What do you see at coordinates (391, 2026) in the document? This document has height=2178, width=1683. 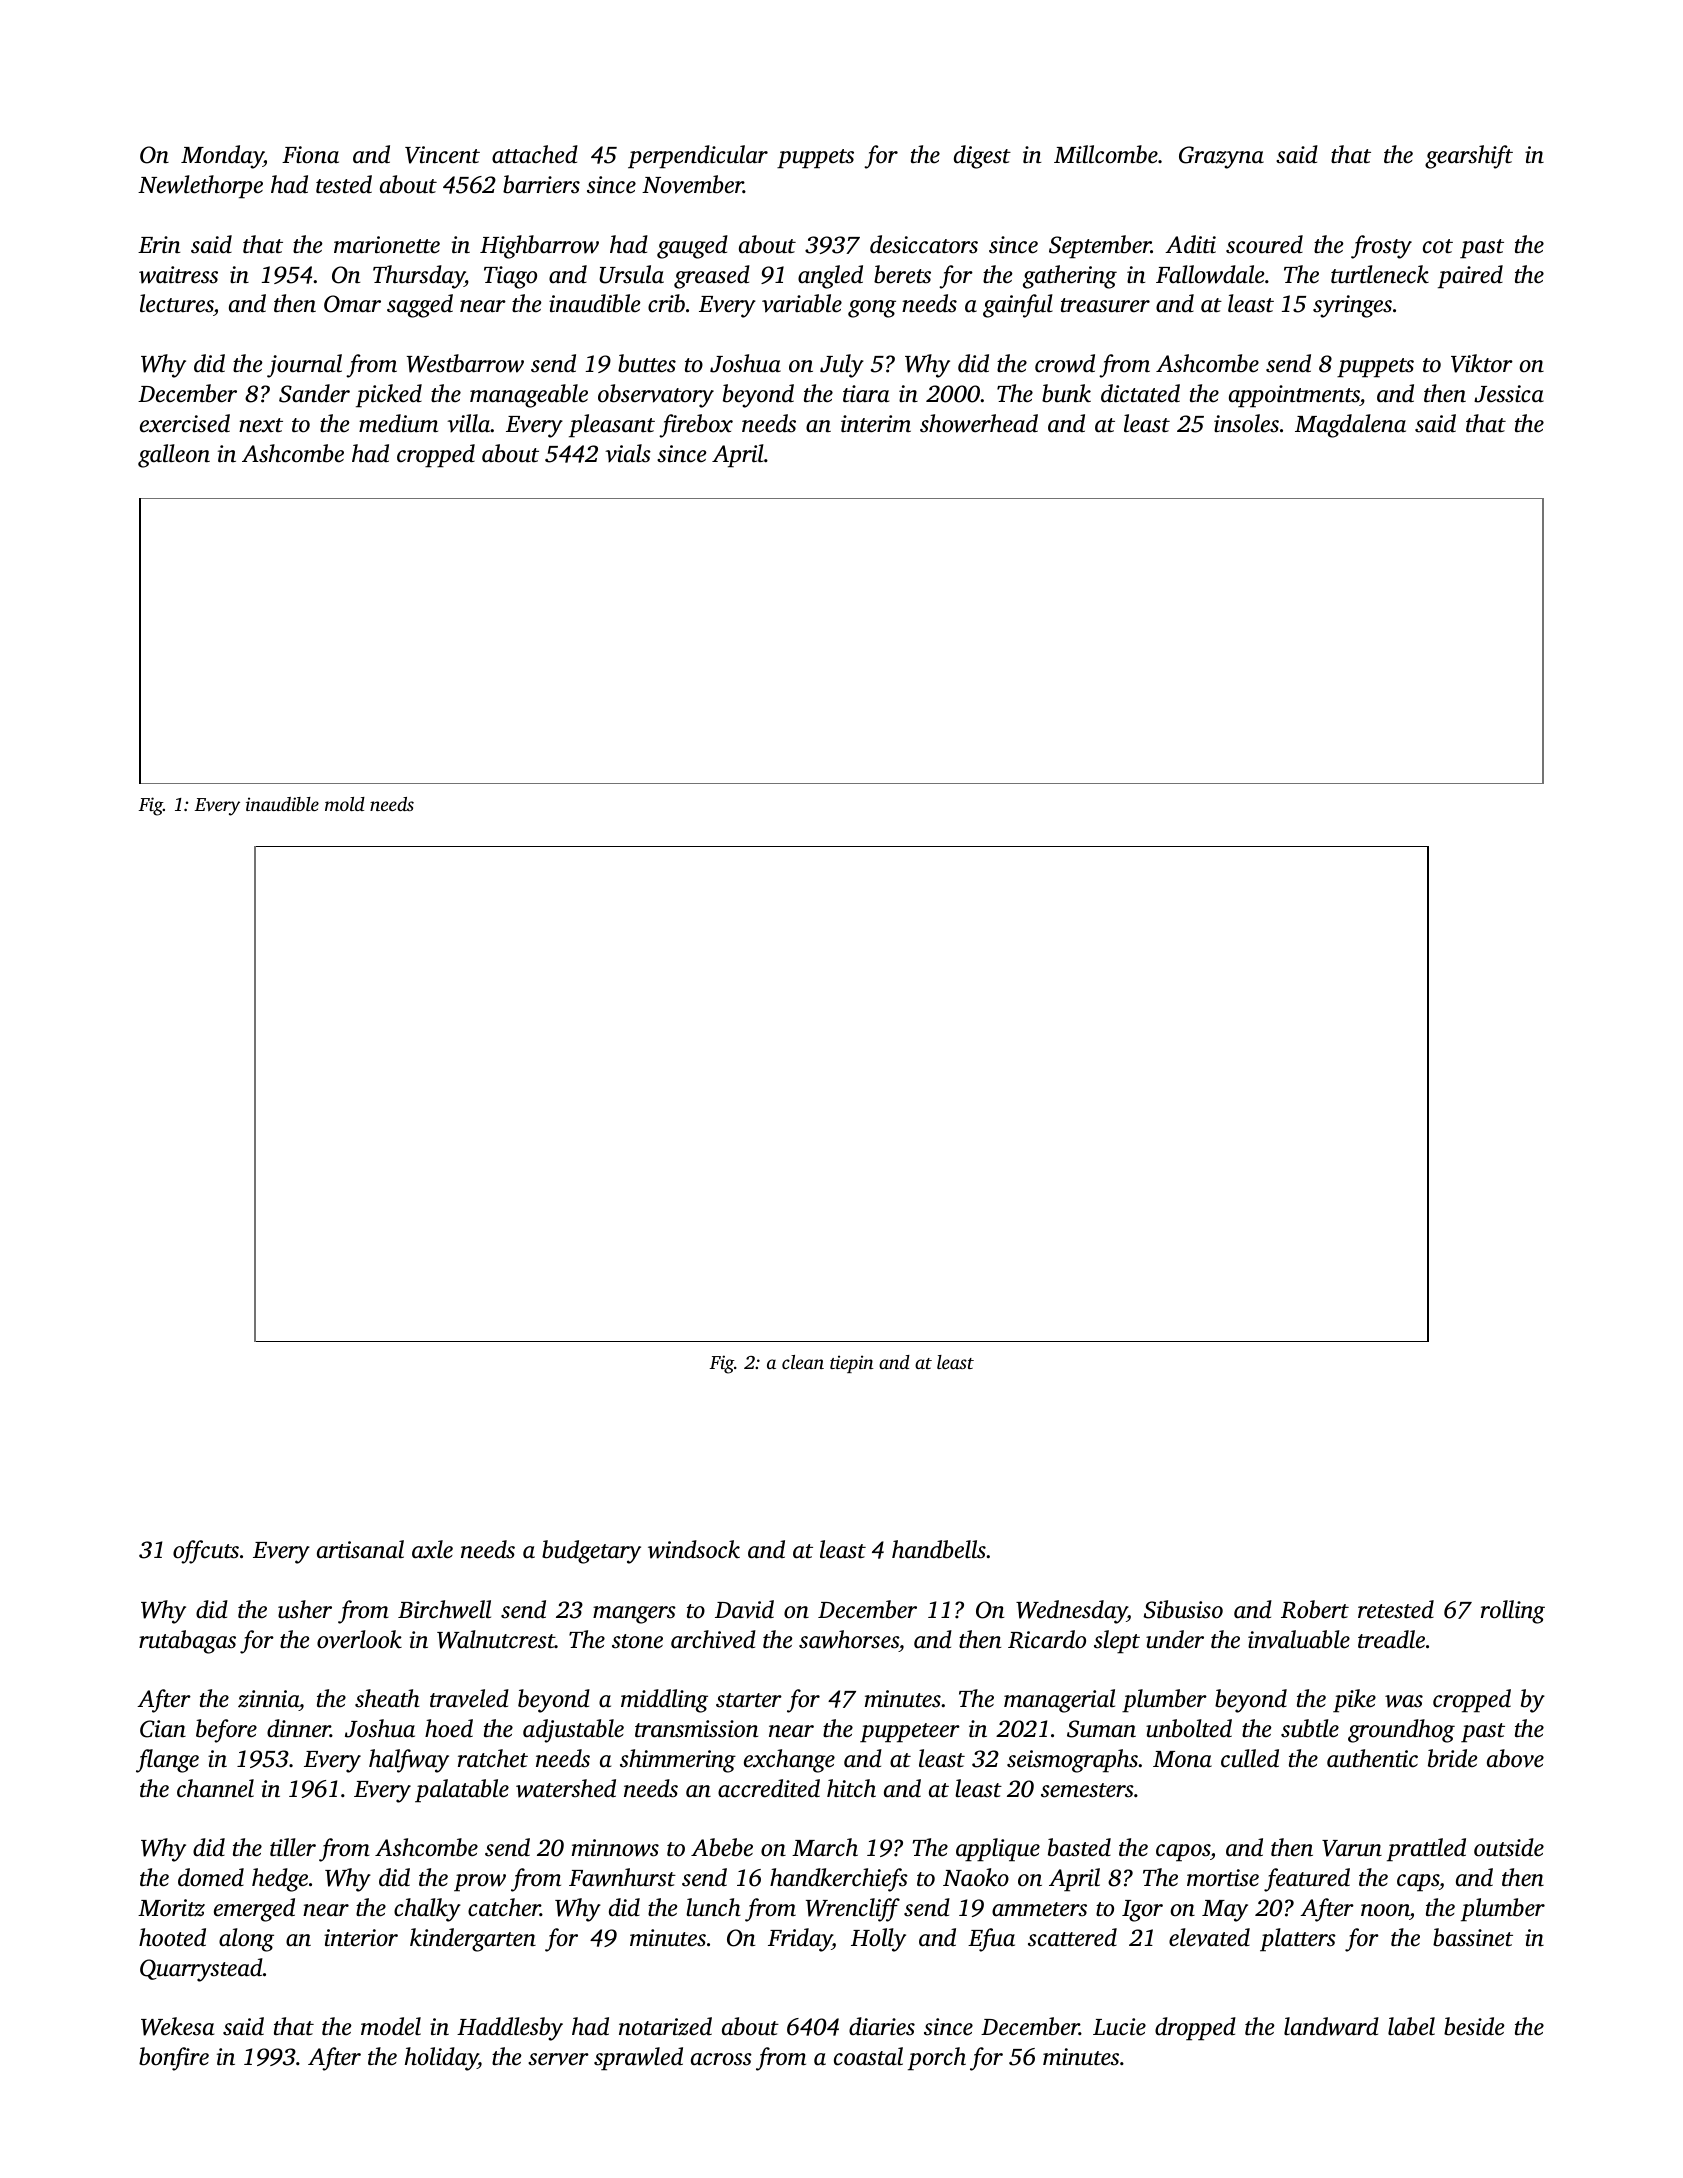 I see `model` at bounding box center [391, 2026].
